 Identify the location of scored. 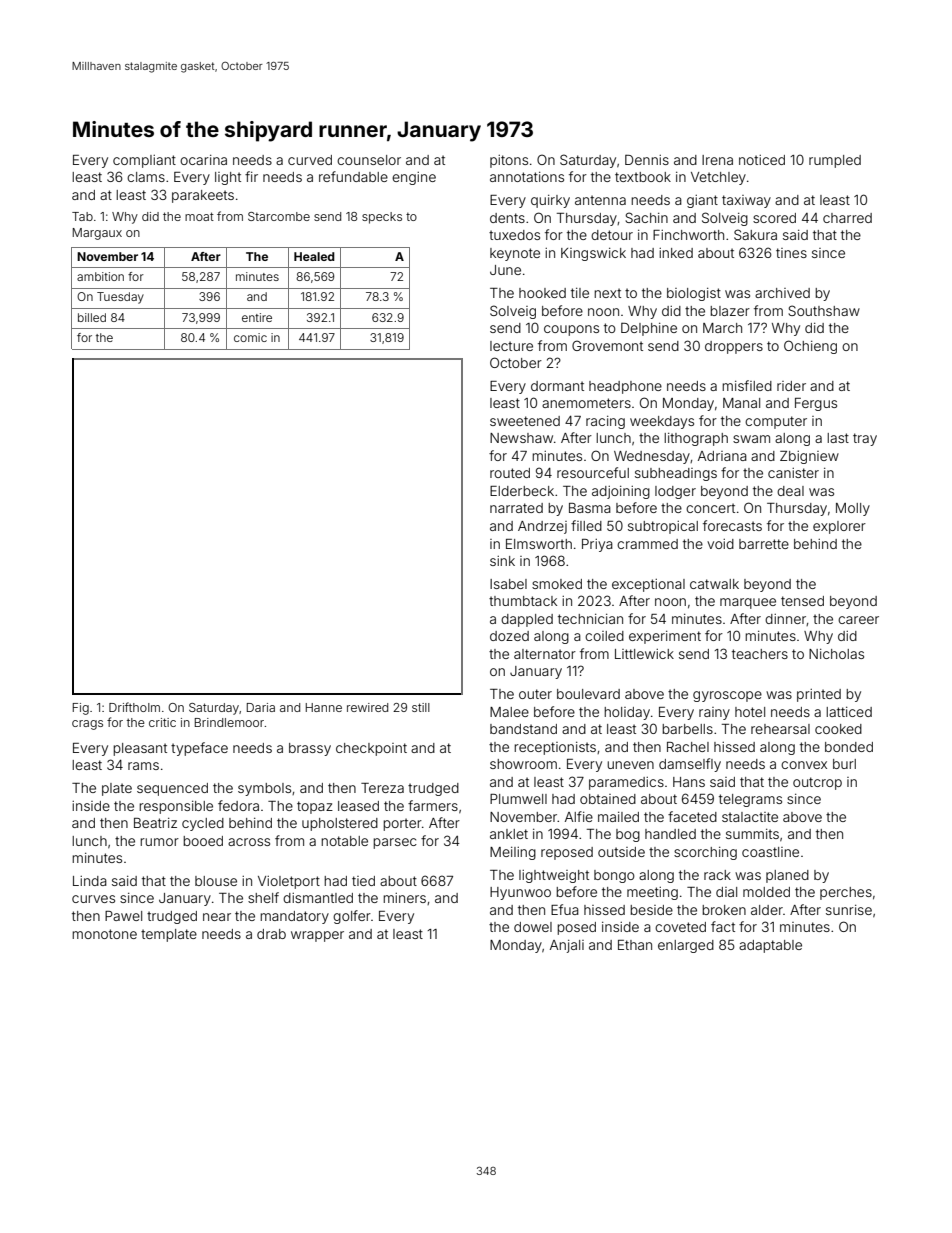
(774, 218).
